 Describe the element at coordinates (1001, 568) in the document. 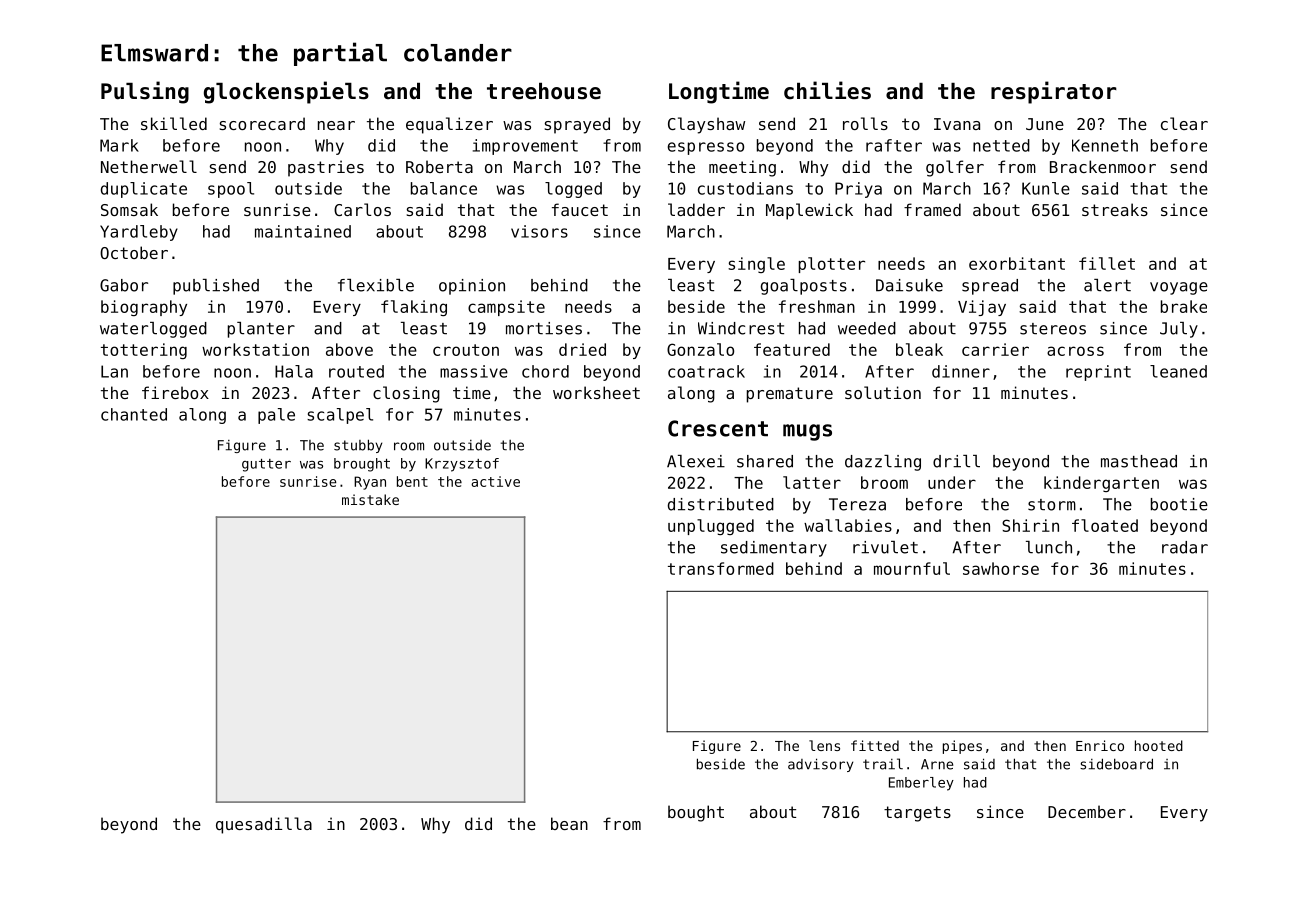

I see `sawhorse` at that location.
